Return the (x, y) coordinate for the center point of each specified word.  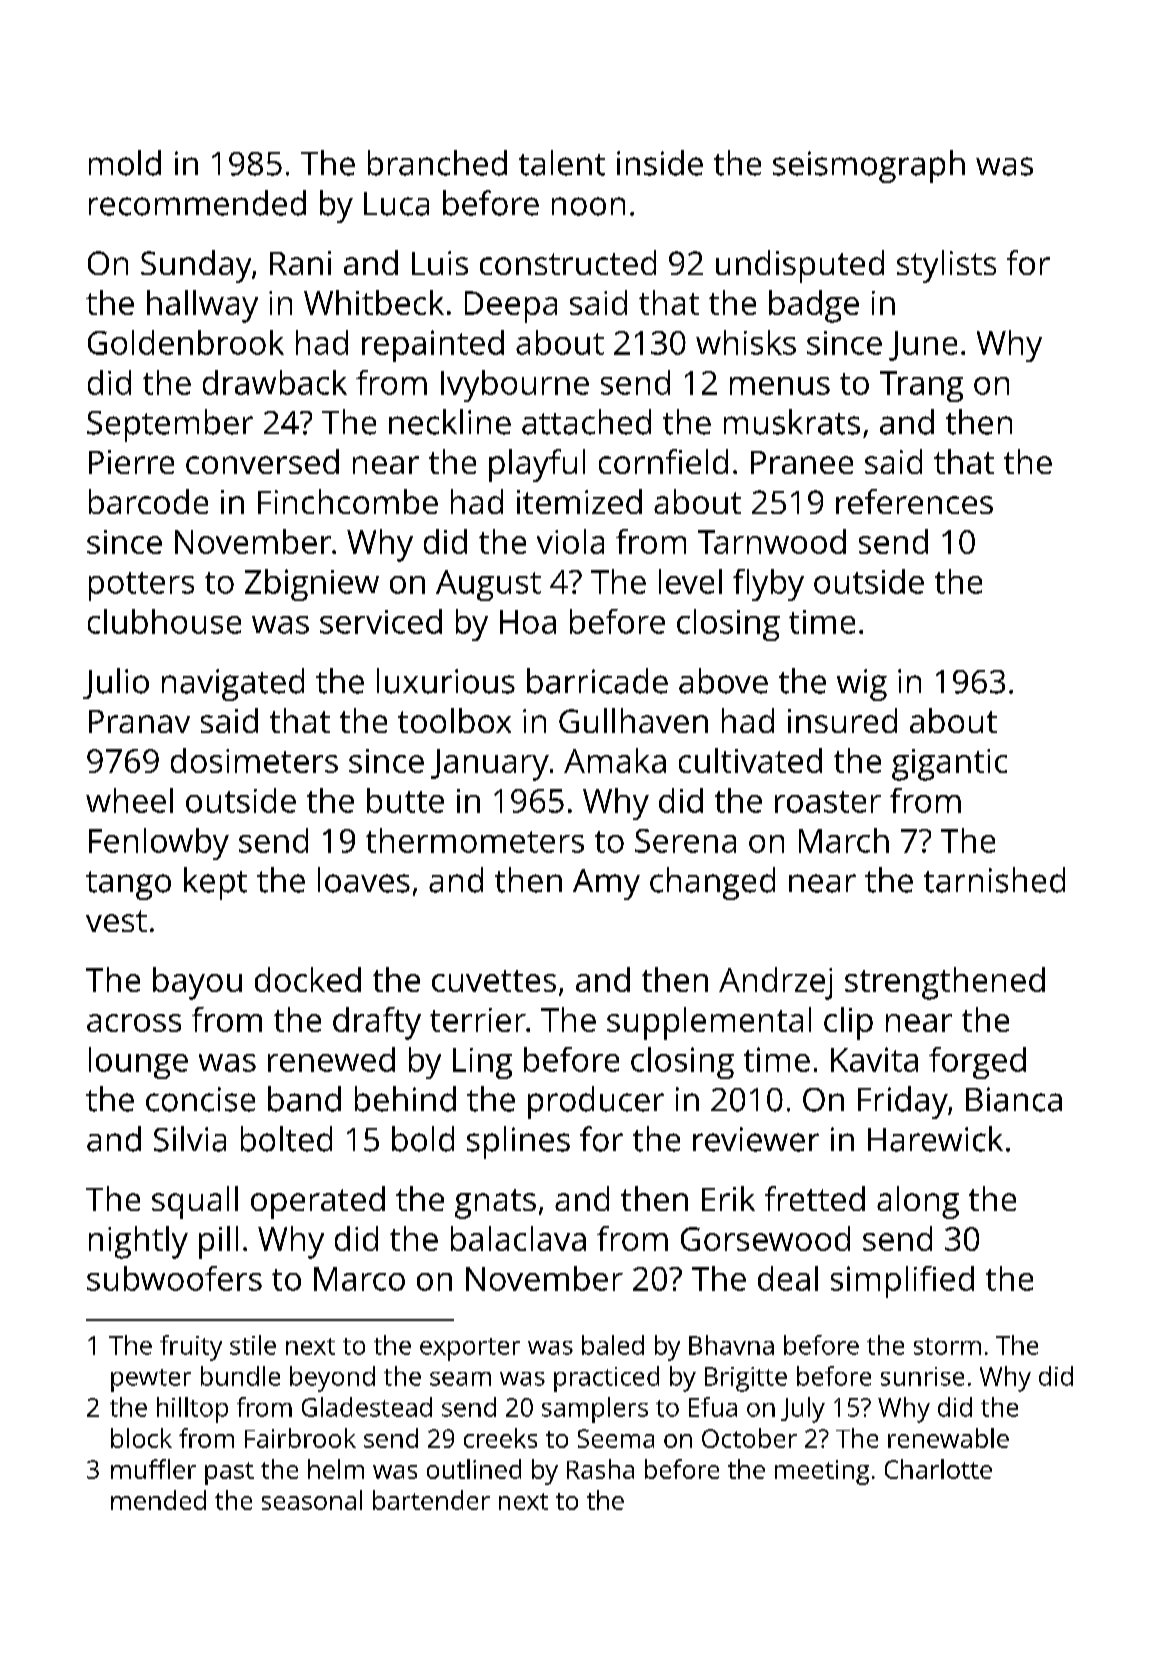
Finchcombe (348, 501)
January (490, 765)
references (914, 501)
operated (318, 1202)
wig (862, 685)
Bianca (1014, 1099)
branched (437, 163)
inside (660, 163)
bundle (240, 1376)
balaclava (518, 1238)
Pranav (139, 721)
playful (537, 465)
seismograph (869, 166)
